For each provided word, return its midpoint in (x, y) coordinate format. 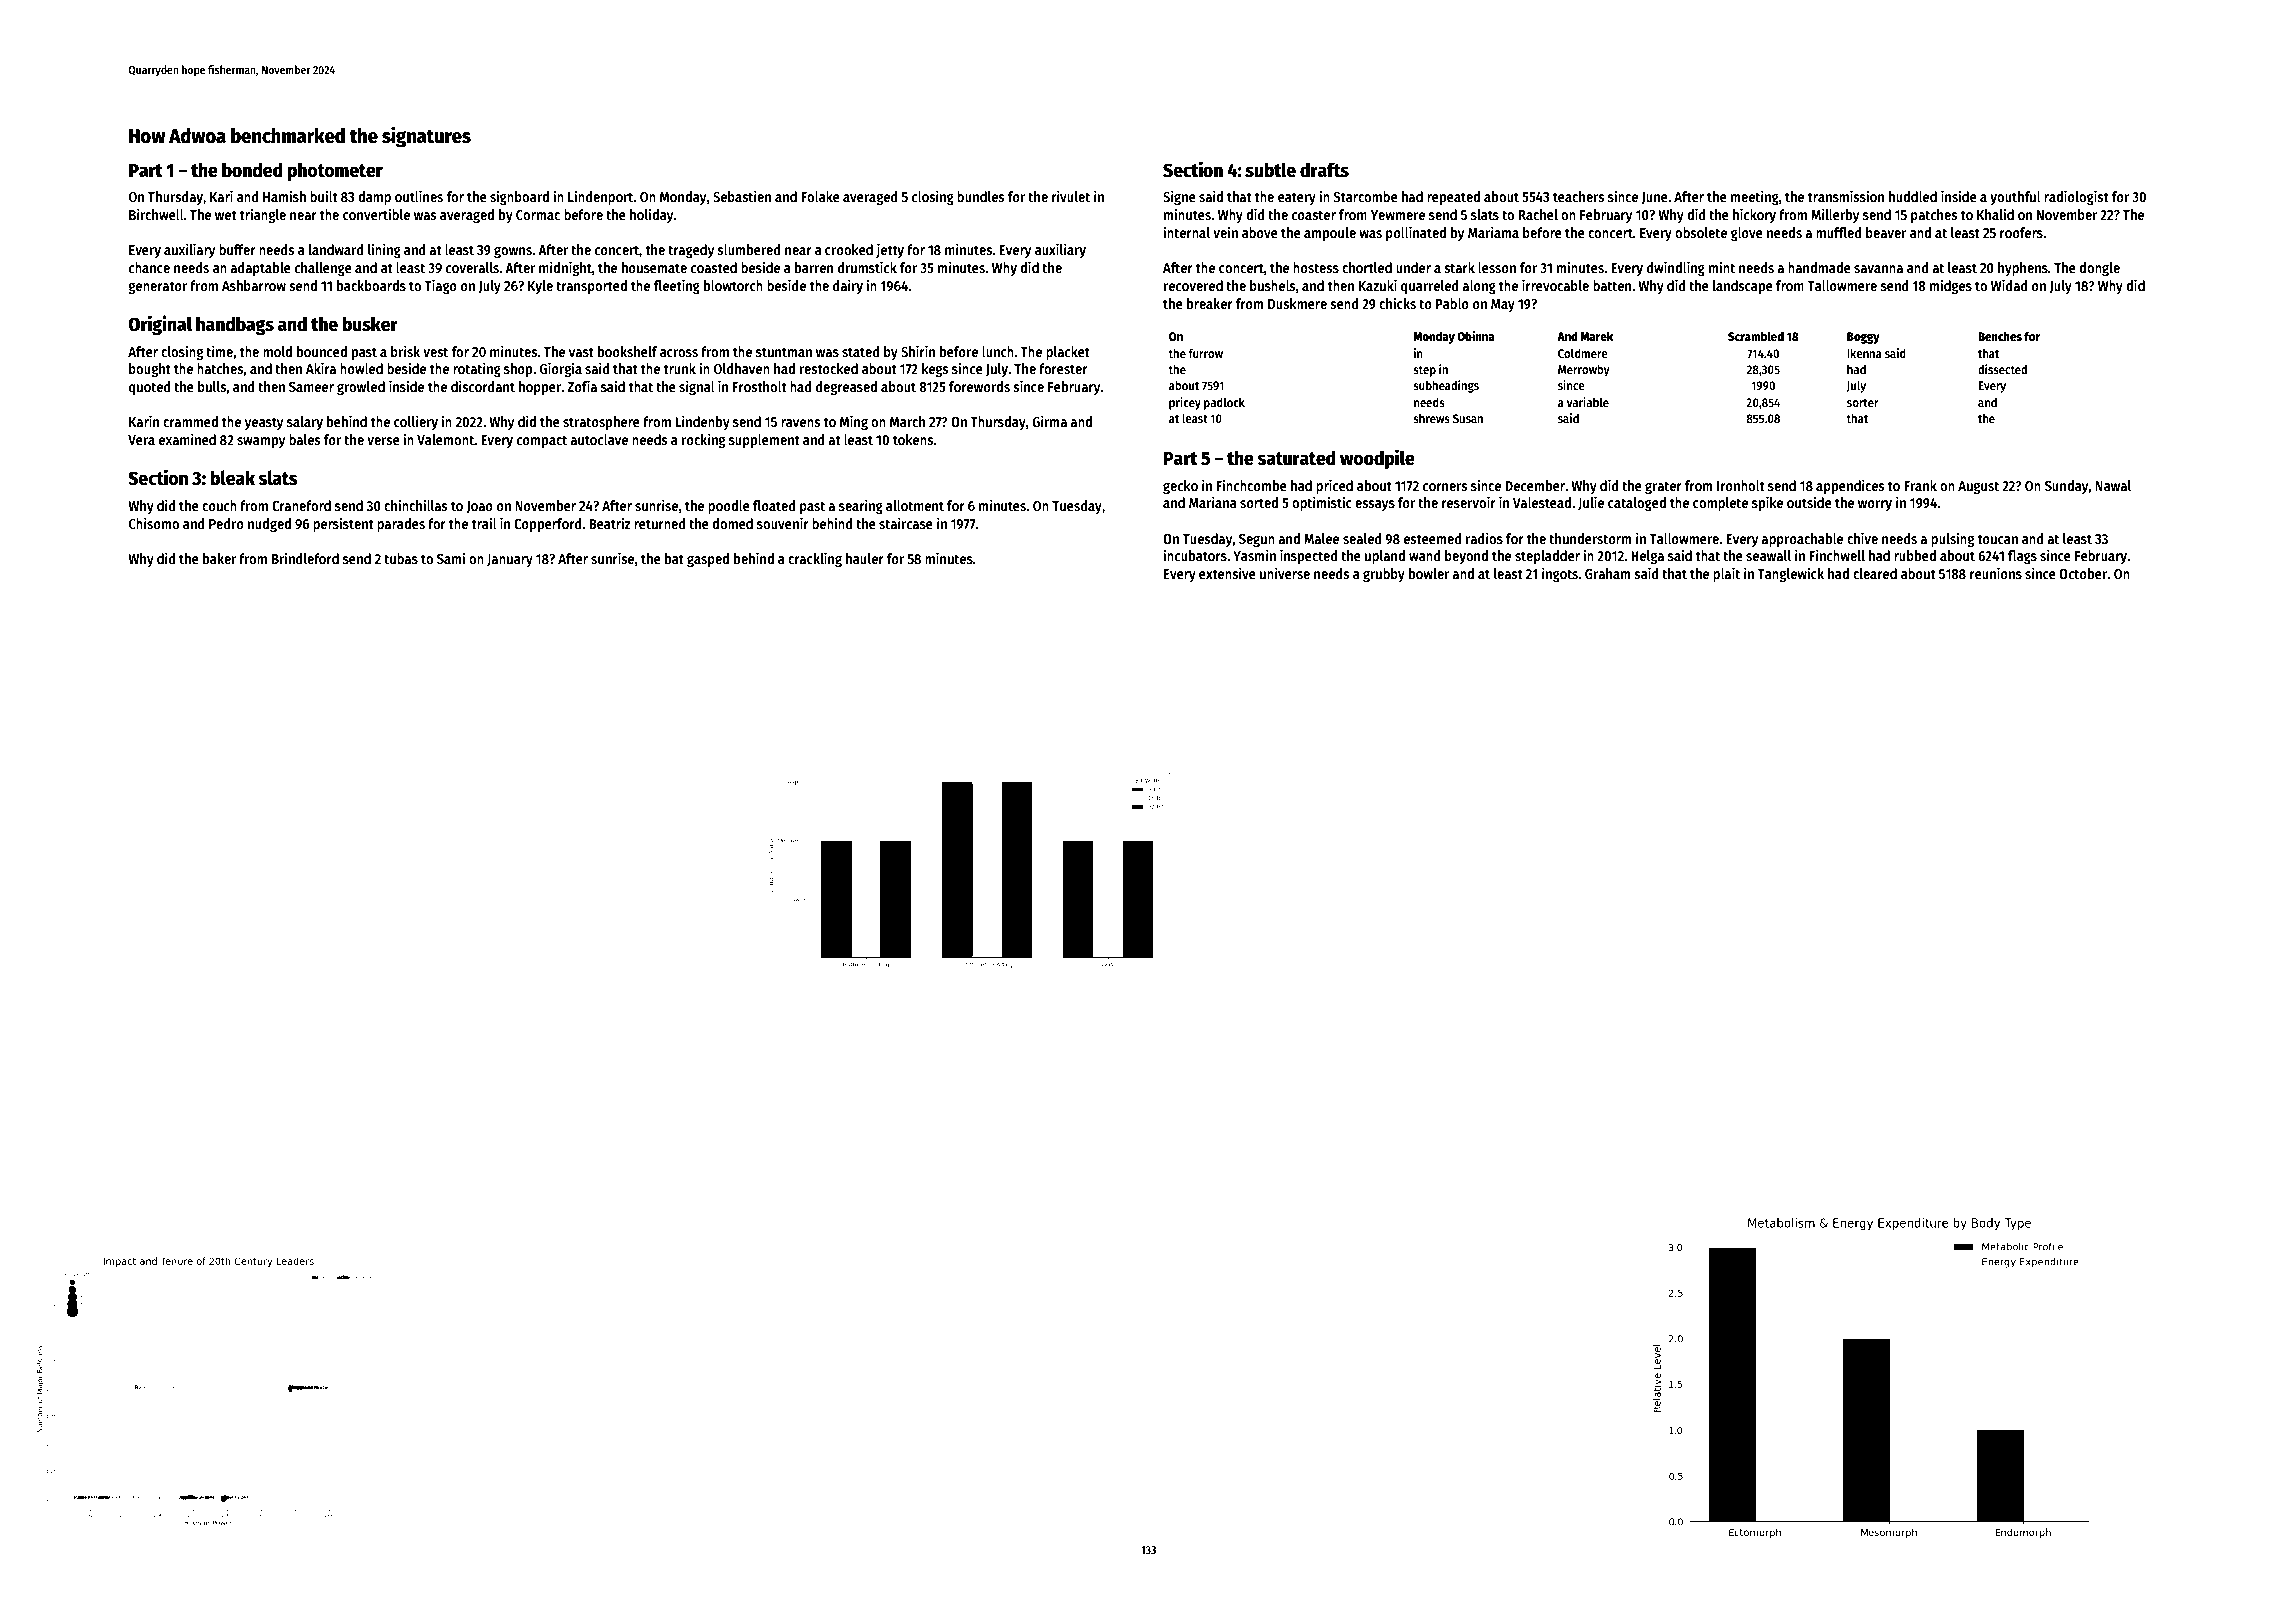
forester (1063, 368)
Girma (1049, 421)
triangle (263, 215)
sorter (1863, 403)
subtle (1270, 170)
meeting (1755, 197)
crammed (190, 421)
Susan (1468, 418)
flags (2022, 557)
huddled (1913, 196)
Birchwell (156, 214)
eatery (1297, 198)
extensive (1227, 573)
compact (542, 441)
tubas (401, 558)
